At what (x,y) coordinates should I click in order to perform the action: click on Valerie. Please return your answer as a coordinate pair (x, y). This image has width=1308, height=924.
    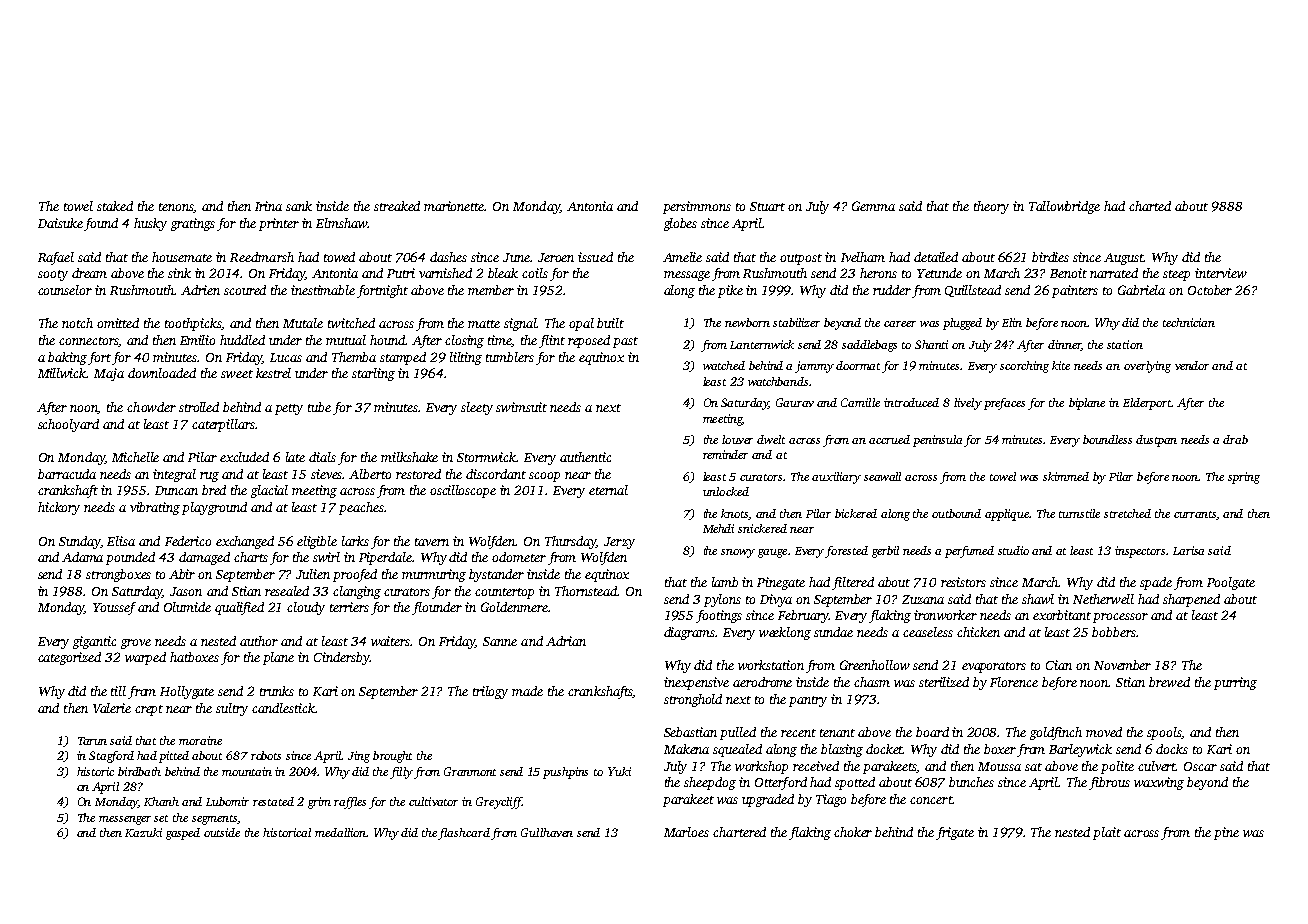
    Looking at the image, I should click on (112, 708).
